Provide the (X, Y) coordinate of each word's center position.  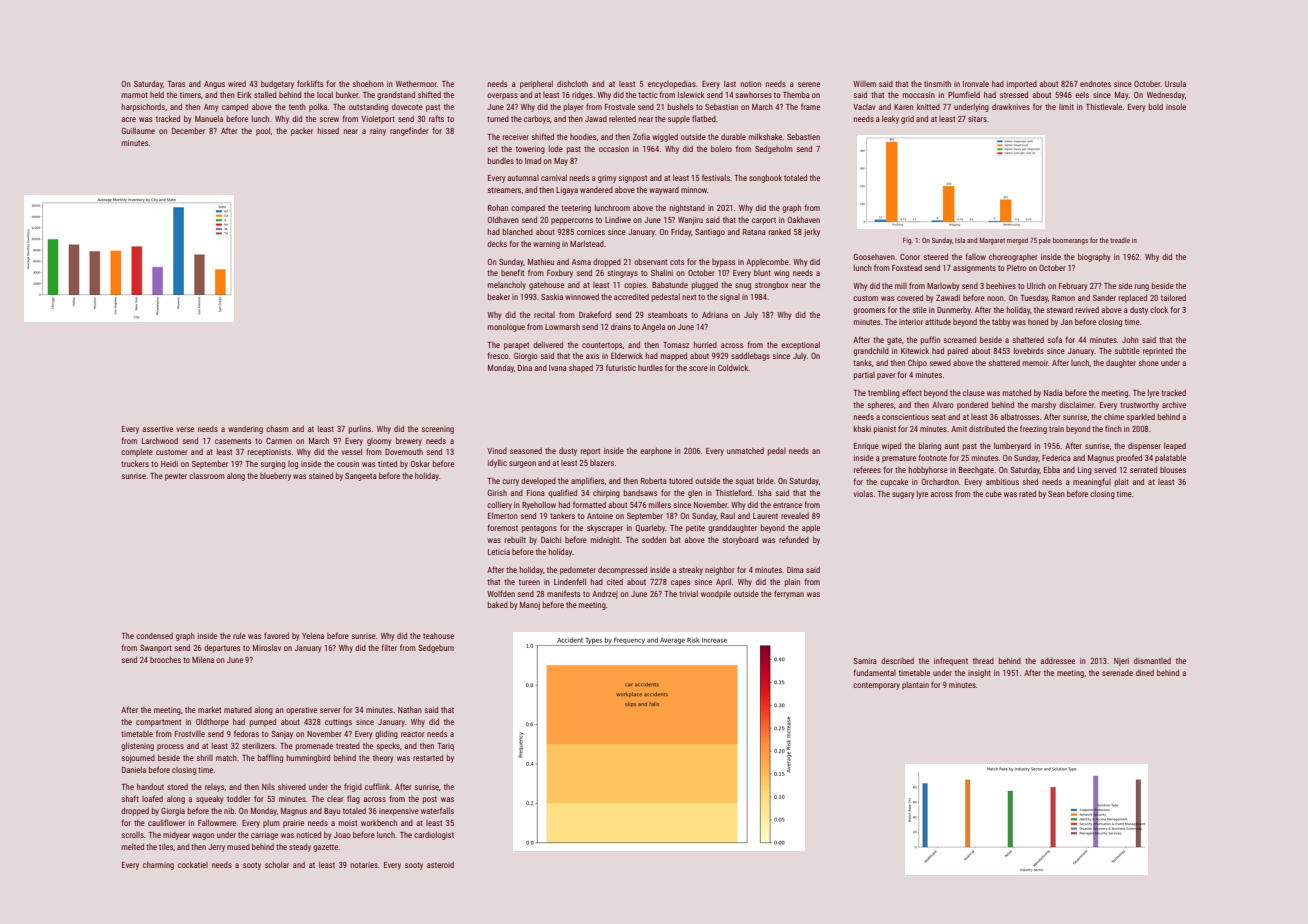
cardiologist (434, 835)
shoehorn (368, 83)
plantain (915, 685)
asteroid (440, 864)
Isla (960, 240)
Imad (533, 160)
